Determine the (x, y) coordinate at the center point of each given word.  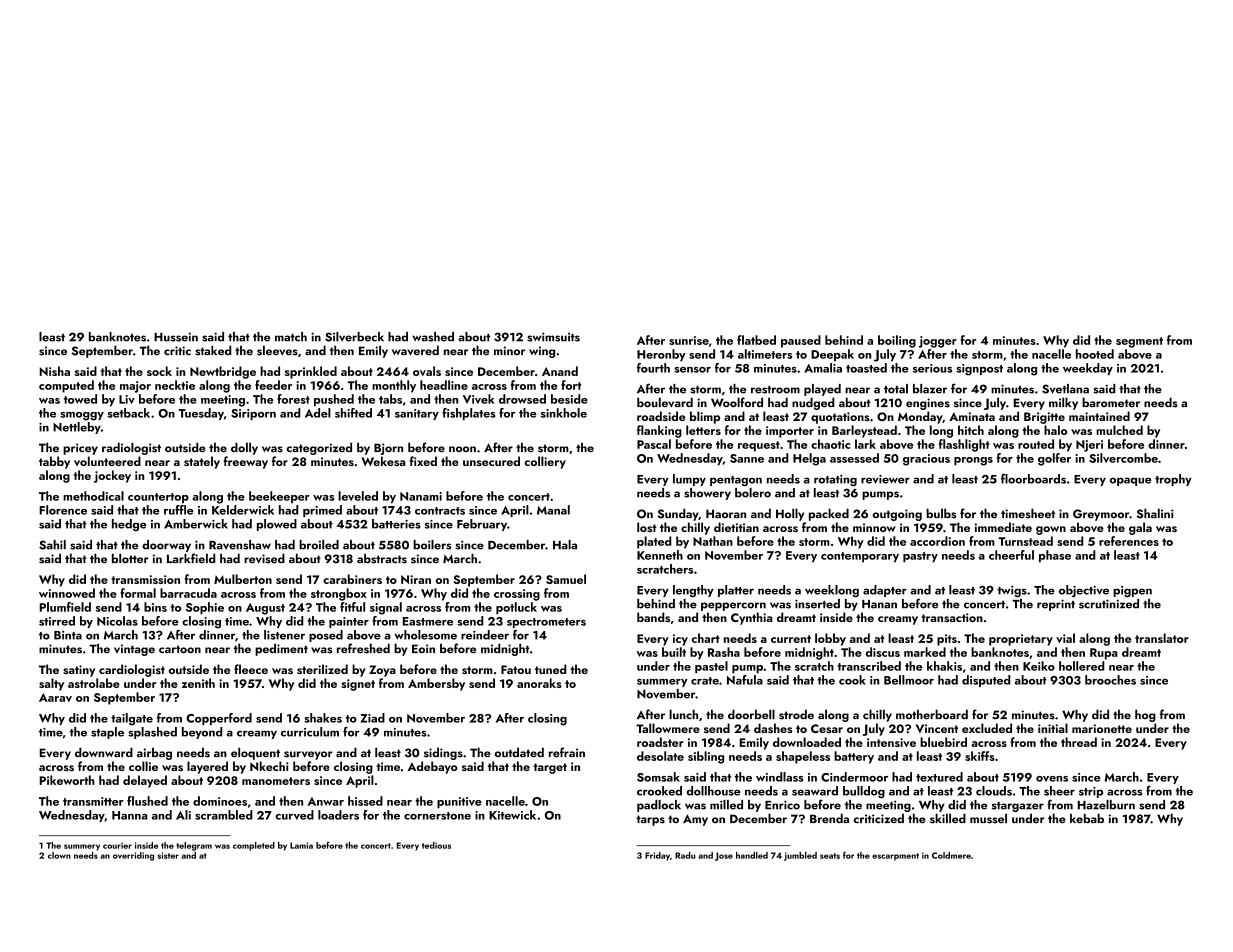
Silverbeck (354, 337)
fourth (653, 368)
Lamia (301, 845)
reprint (1056, 605)
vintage (134, 650)
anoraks (539, 683)
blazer (930, 389)
